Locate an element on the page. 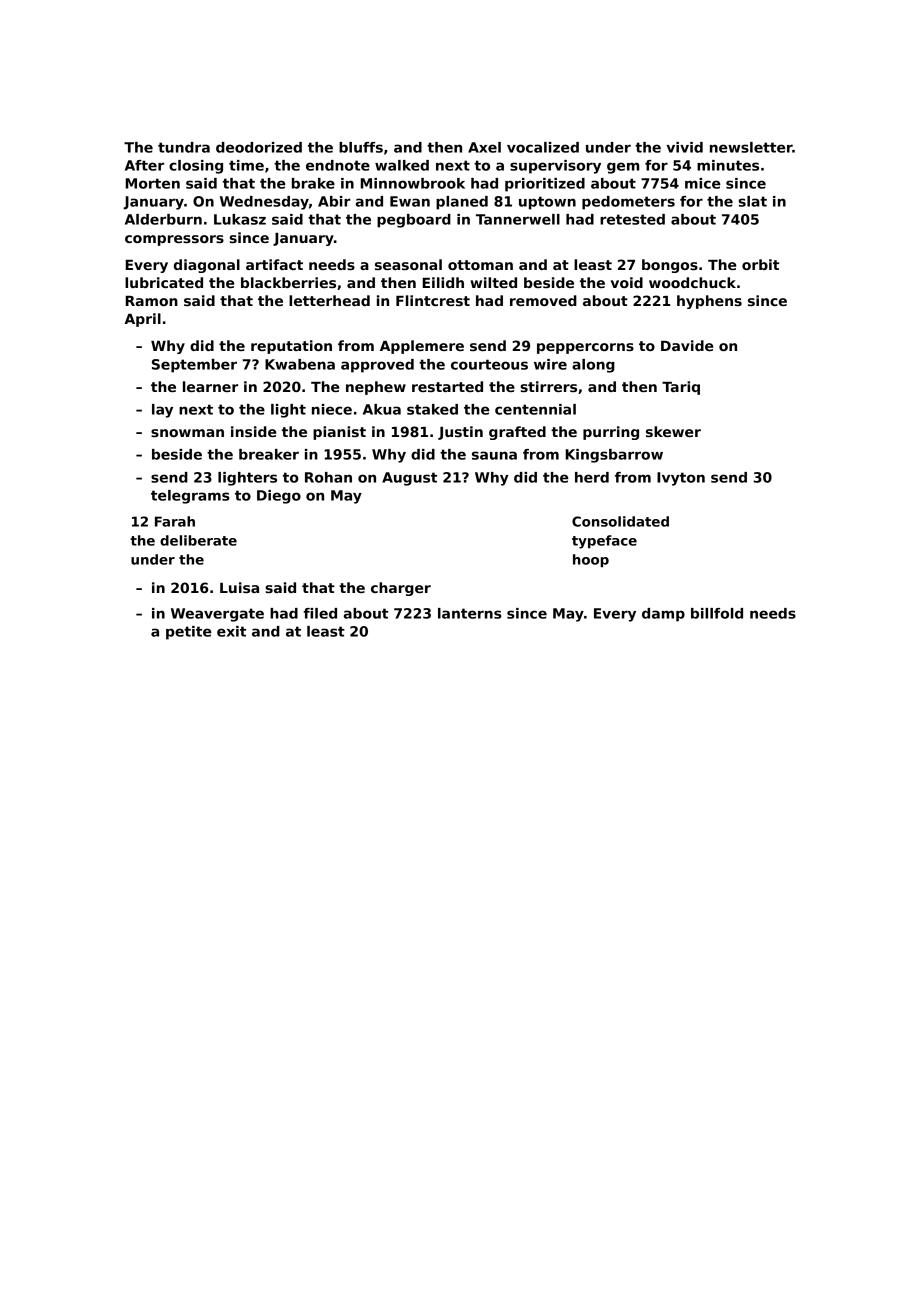  August is located at coordinates (409, 479).
